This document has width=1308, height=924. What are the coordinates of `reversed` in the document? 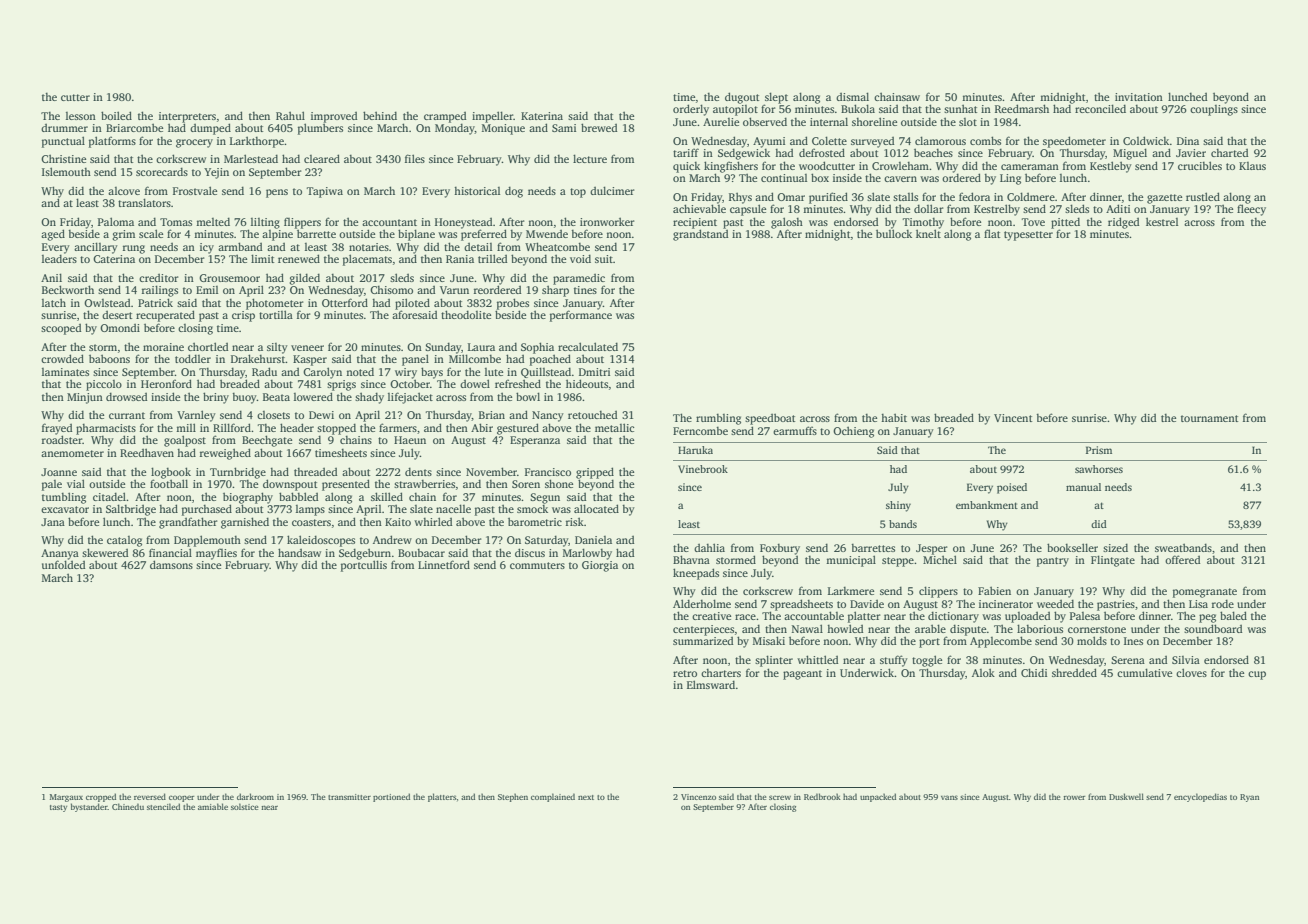 It's located at (150, 796).
